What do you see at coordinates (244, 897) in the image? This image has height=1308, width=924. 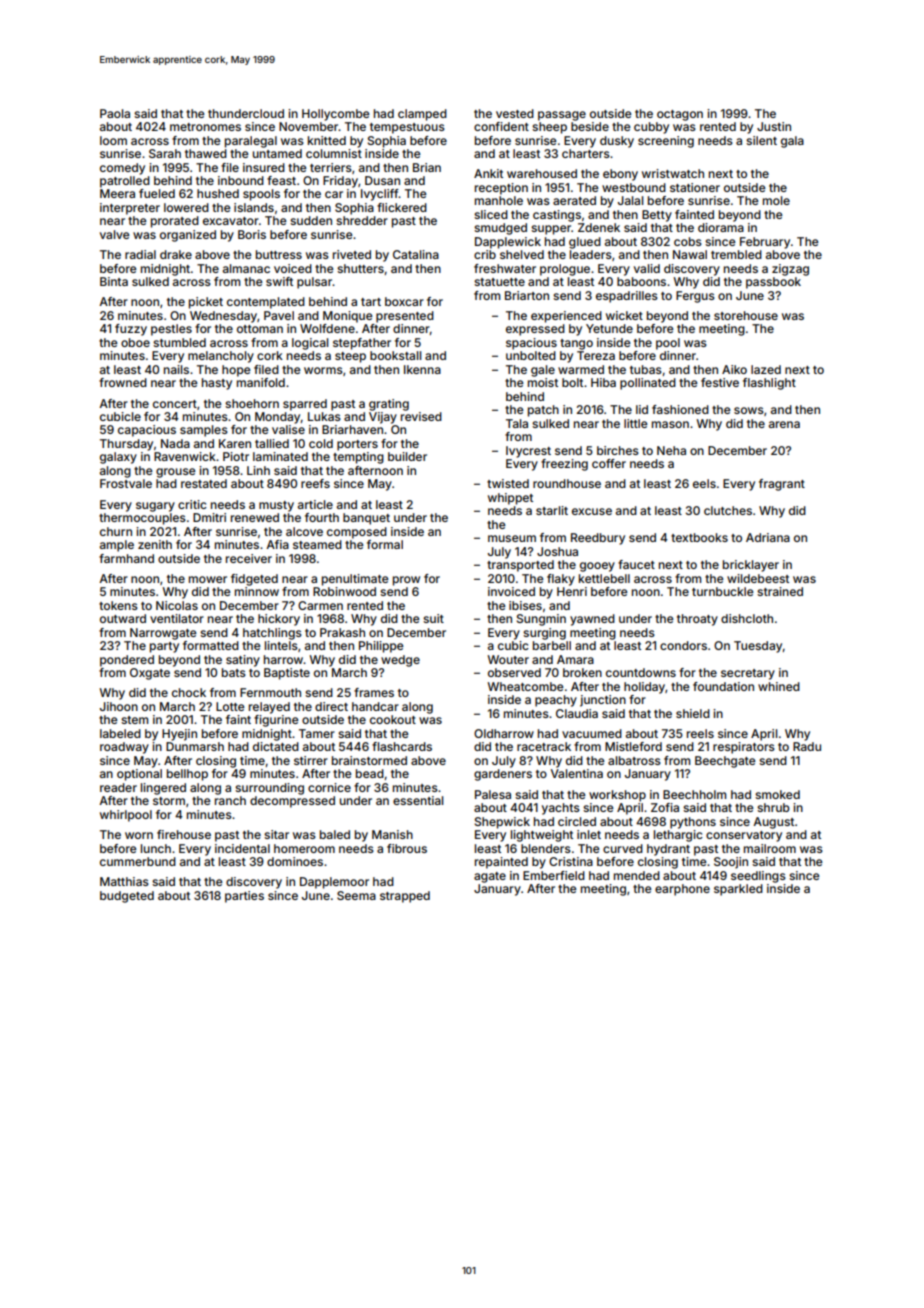 I see `parties` at bounding box center [244, 897].
